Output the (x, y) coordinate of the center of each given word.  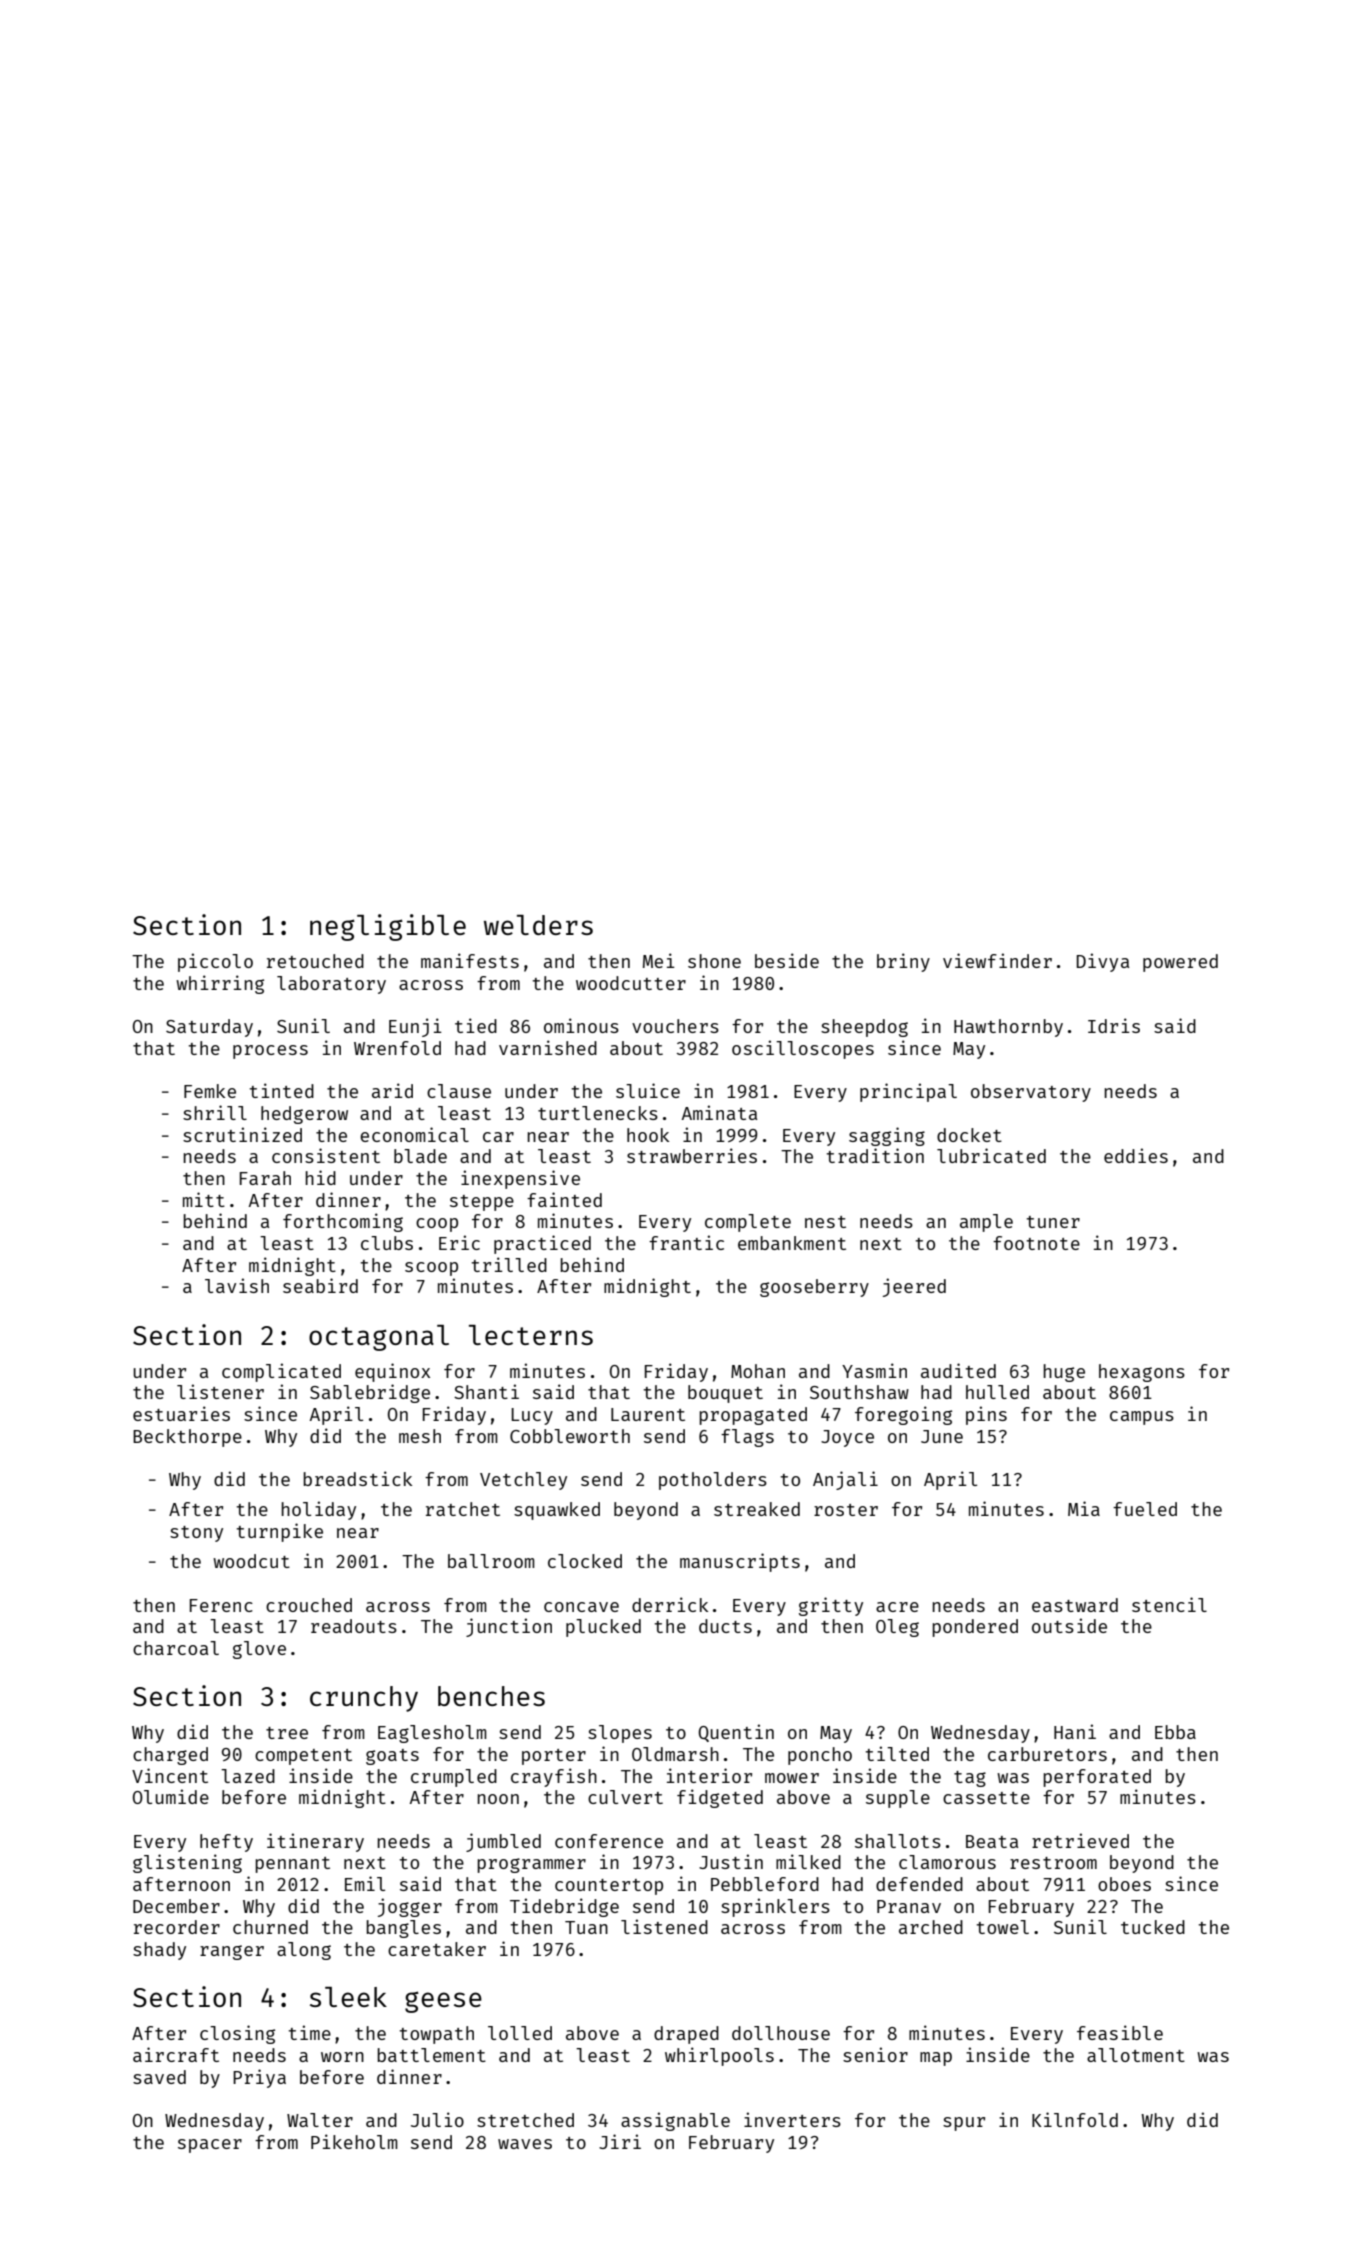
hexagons (1142, 1373)
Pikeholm (354, 2141)
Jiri (620, 2141)
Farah (265, 1178)
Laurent (648, 1414)
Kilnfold (1075, 2119)
